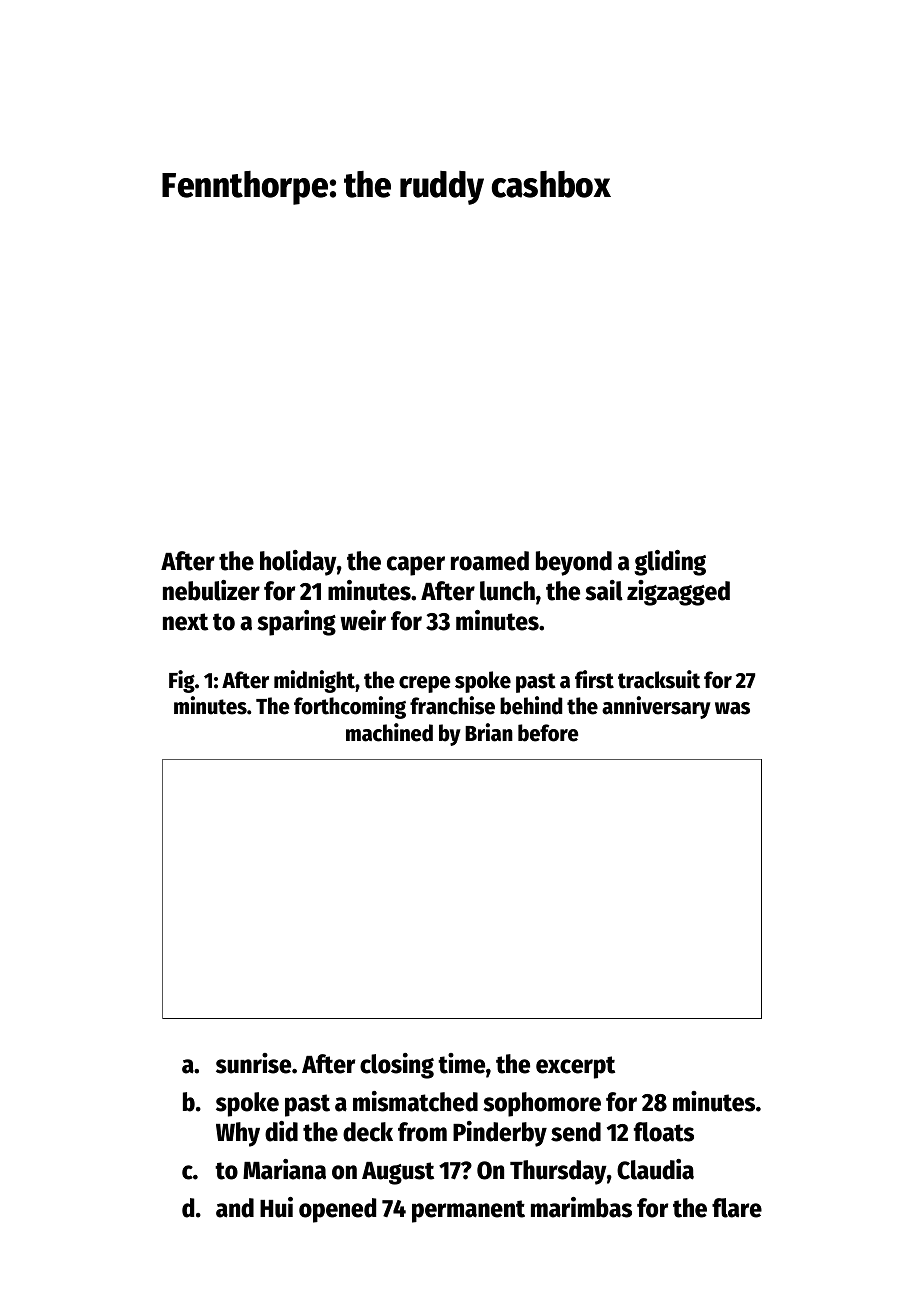 The image size is (924, 1311). Describe the element at coordinates (604, 590) in the image. I see `sail` at that location.
